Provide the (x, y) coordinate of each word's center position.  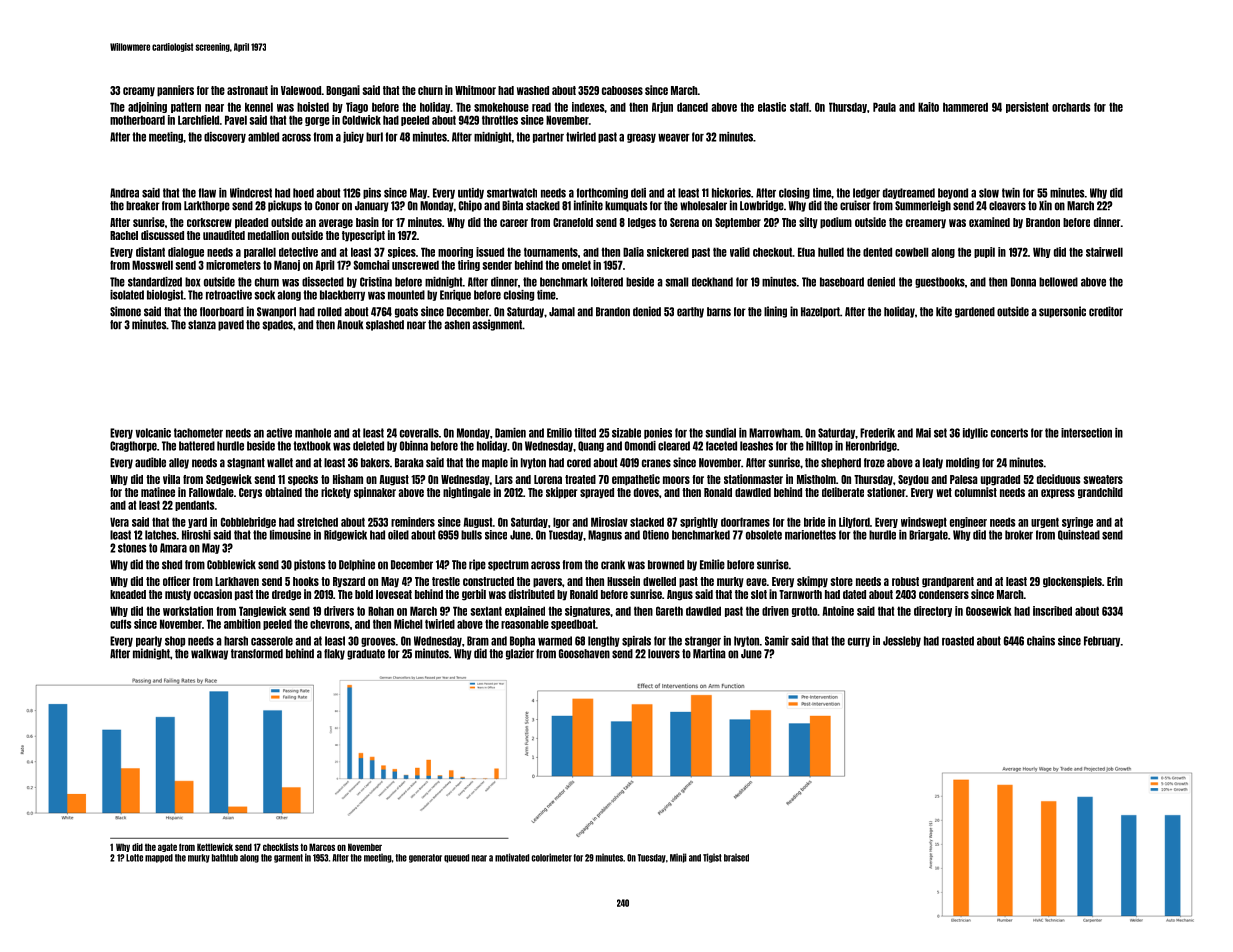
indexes (588, 107)
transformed (257, 654)
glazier (520, 654)
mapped (159, 858)
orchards (1071, 107)
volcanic (153, 433)
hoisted (313, 107)
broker (1019, 535)
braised (736, 857)
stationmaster (753, 479)
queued (456, 858)
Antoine (838, 611)
